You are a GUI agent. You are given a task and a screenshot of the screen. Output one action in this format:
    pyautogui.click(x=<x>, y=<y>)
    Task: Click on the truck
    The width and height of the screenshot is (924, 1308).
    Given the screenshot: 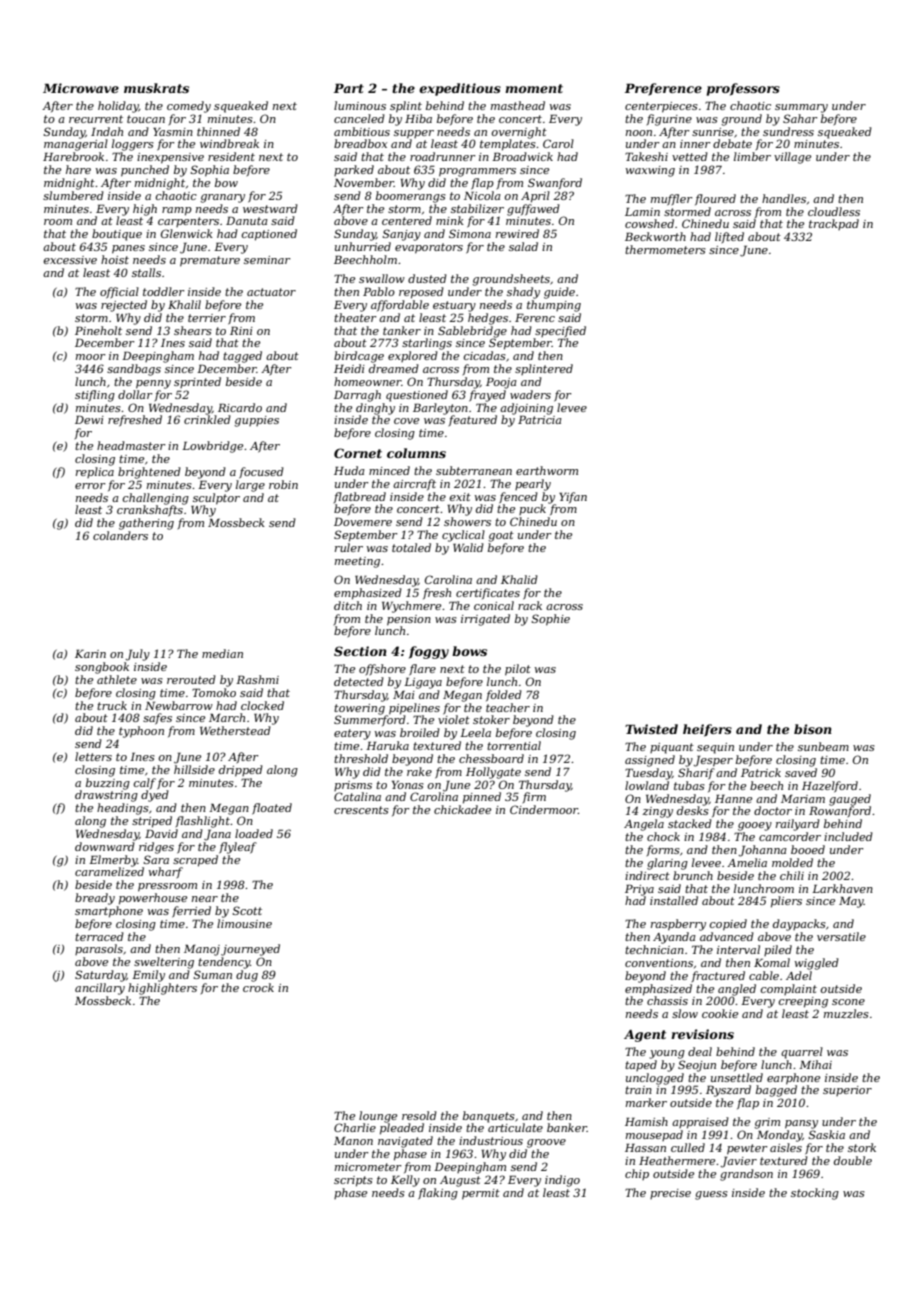 What is the action you would take?
    pyautogui.click(x=112, y=705)
